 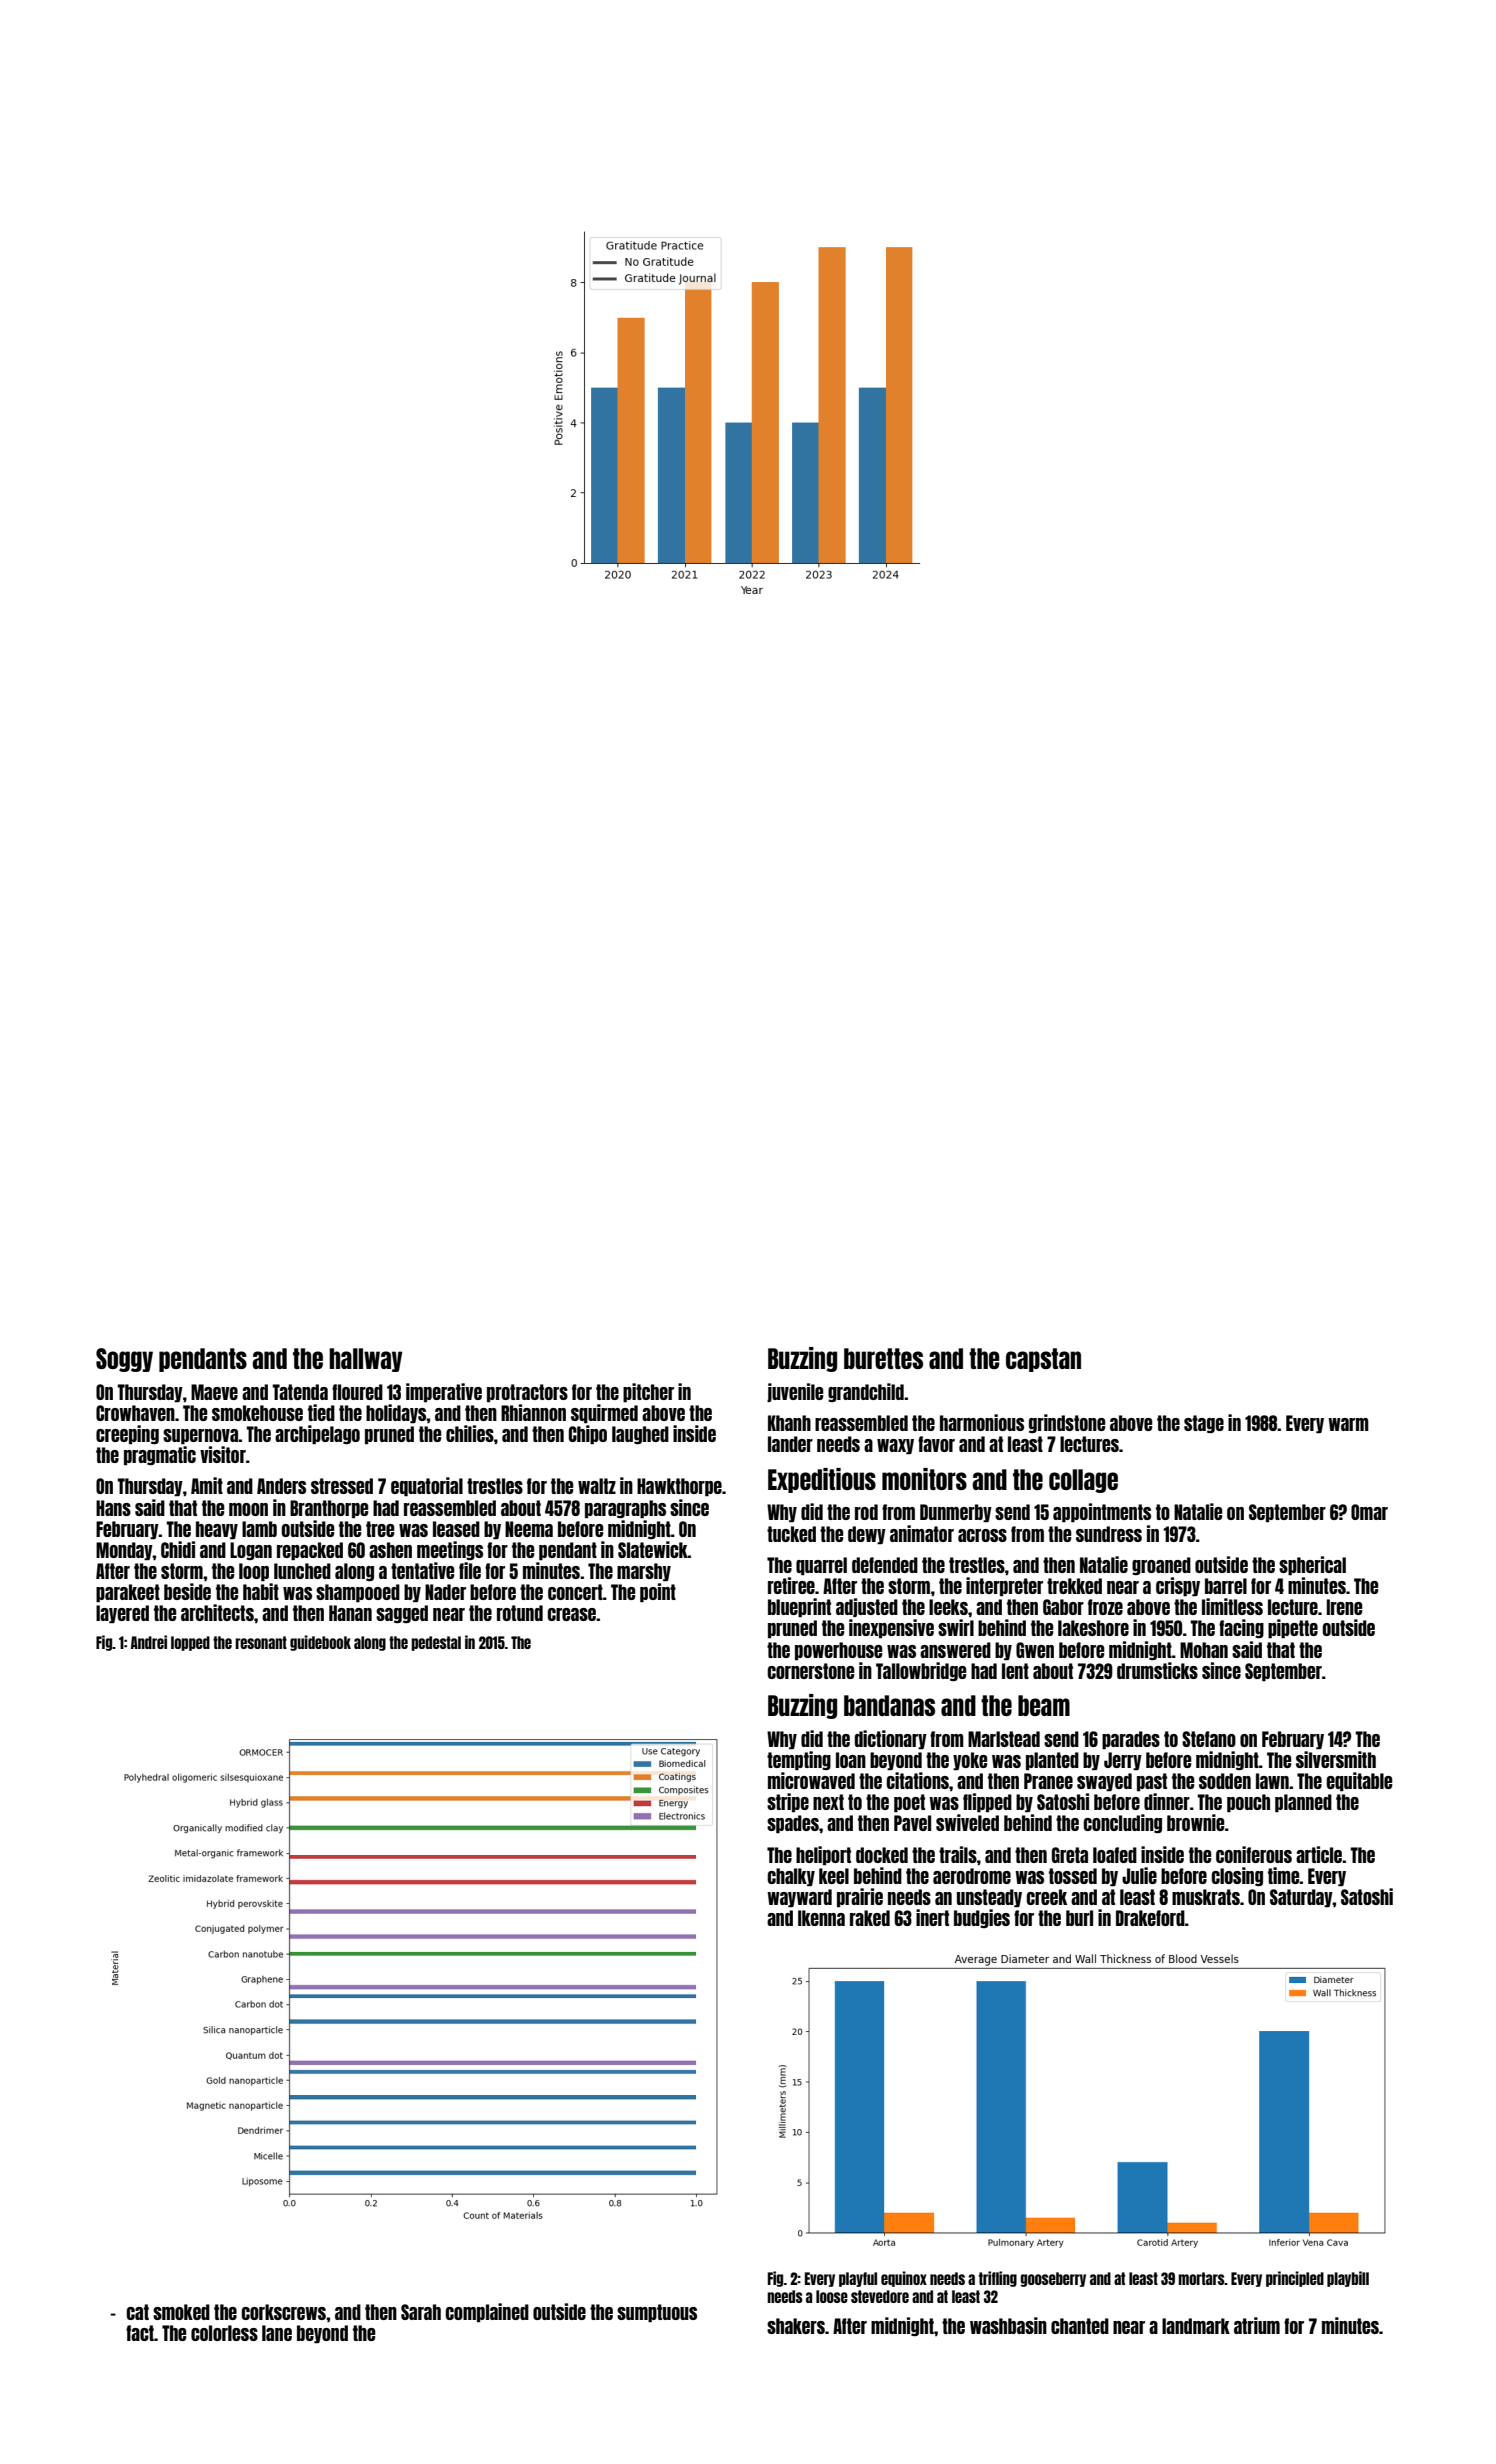 I want to click on Soggy, so click(x=124, y=1360).
